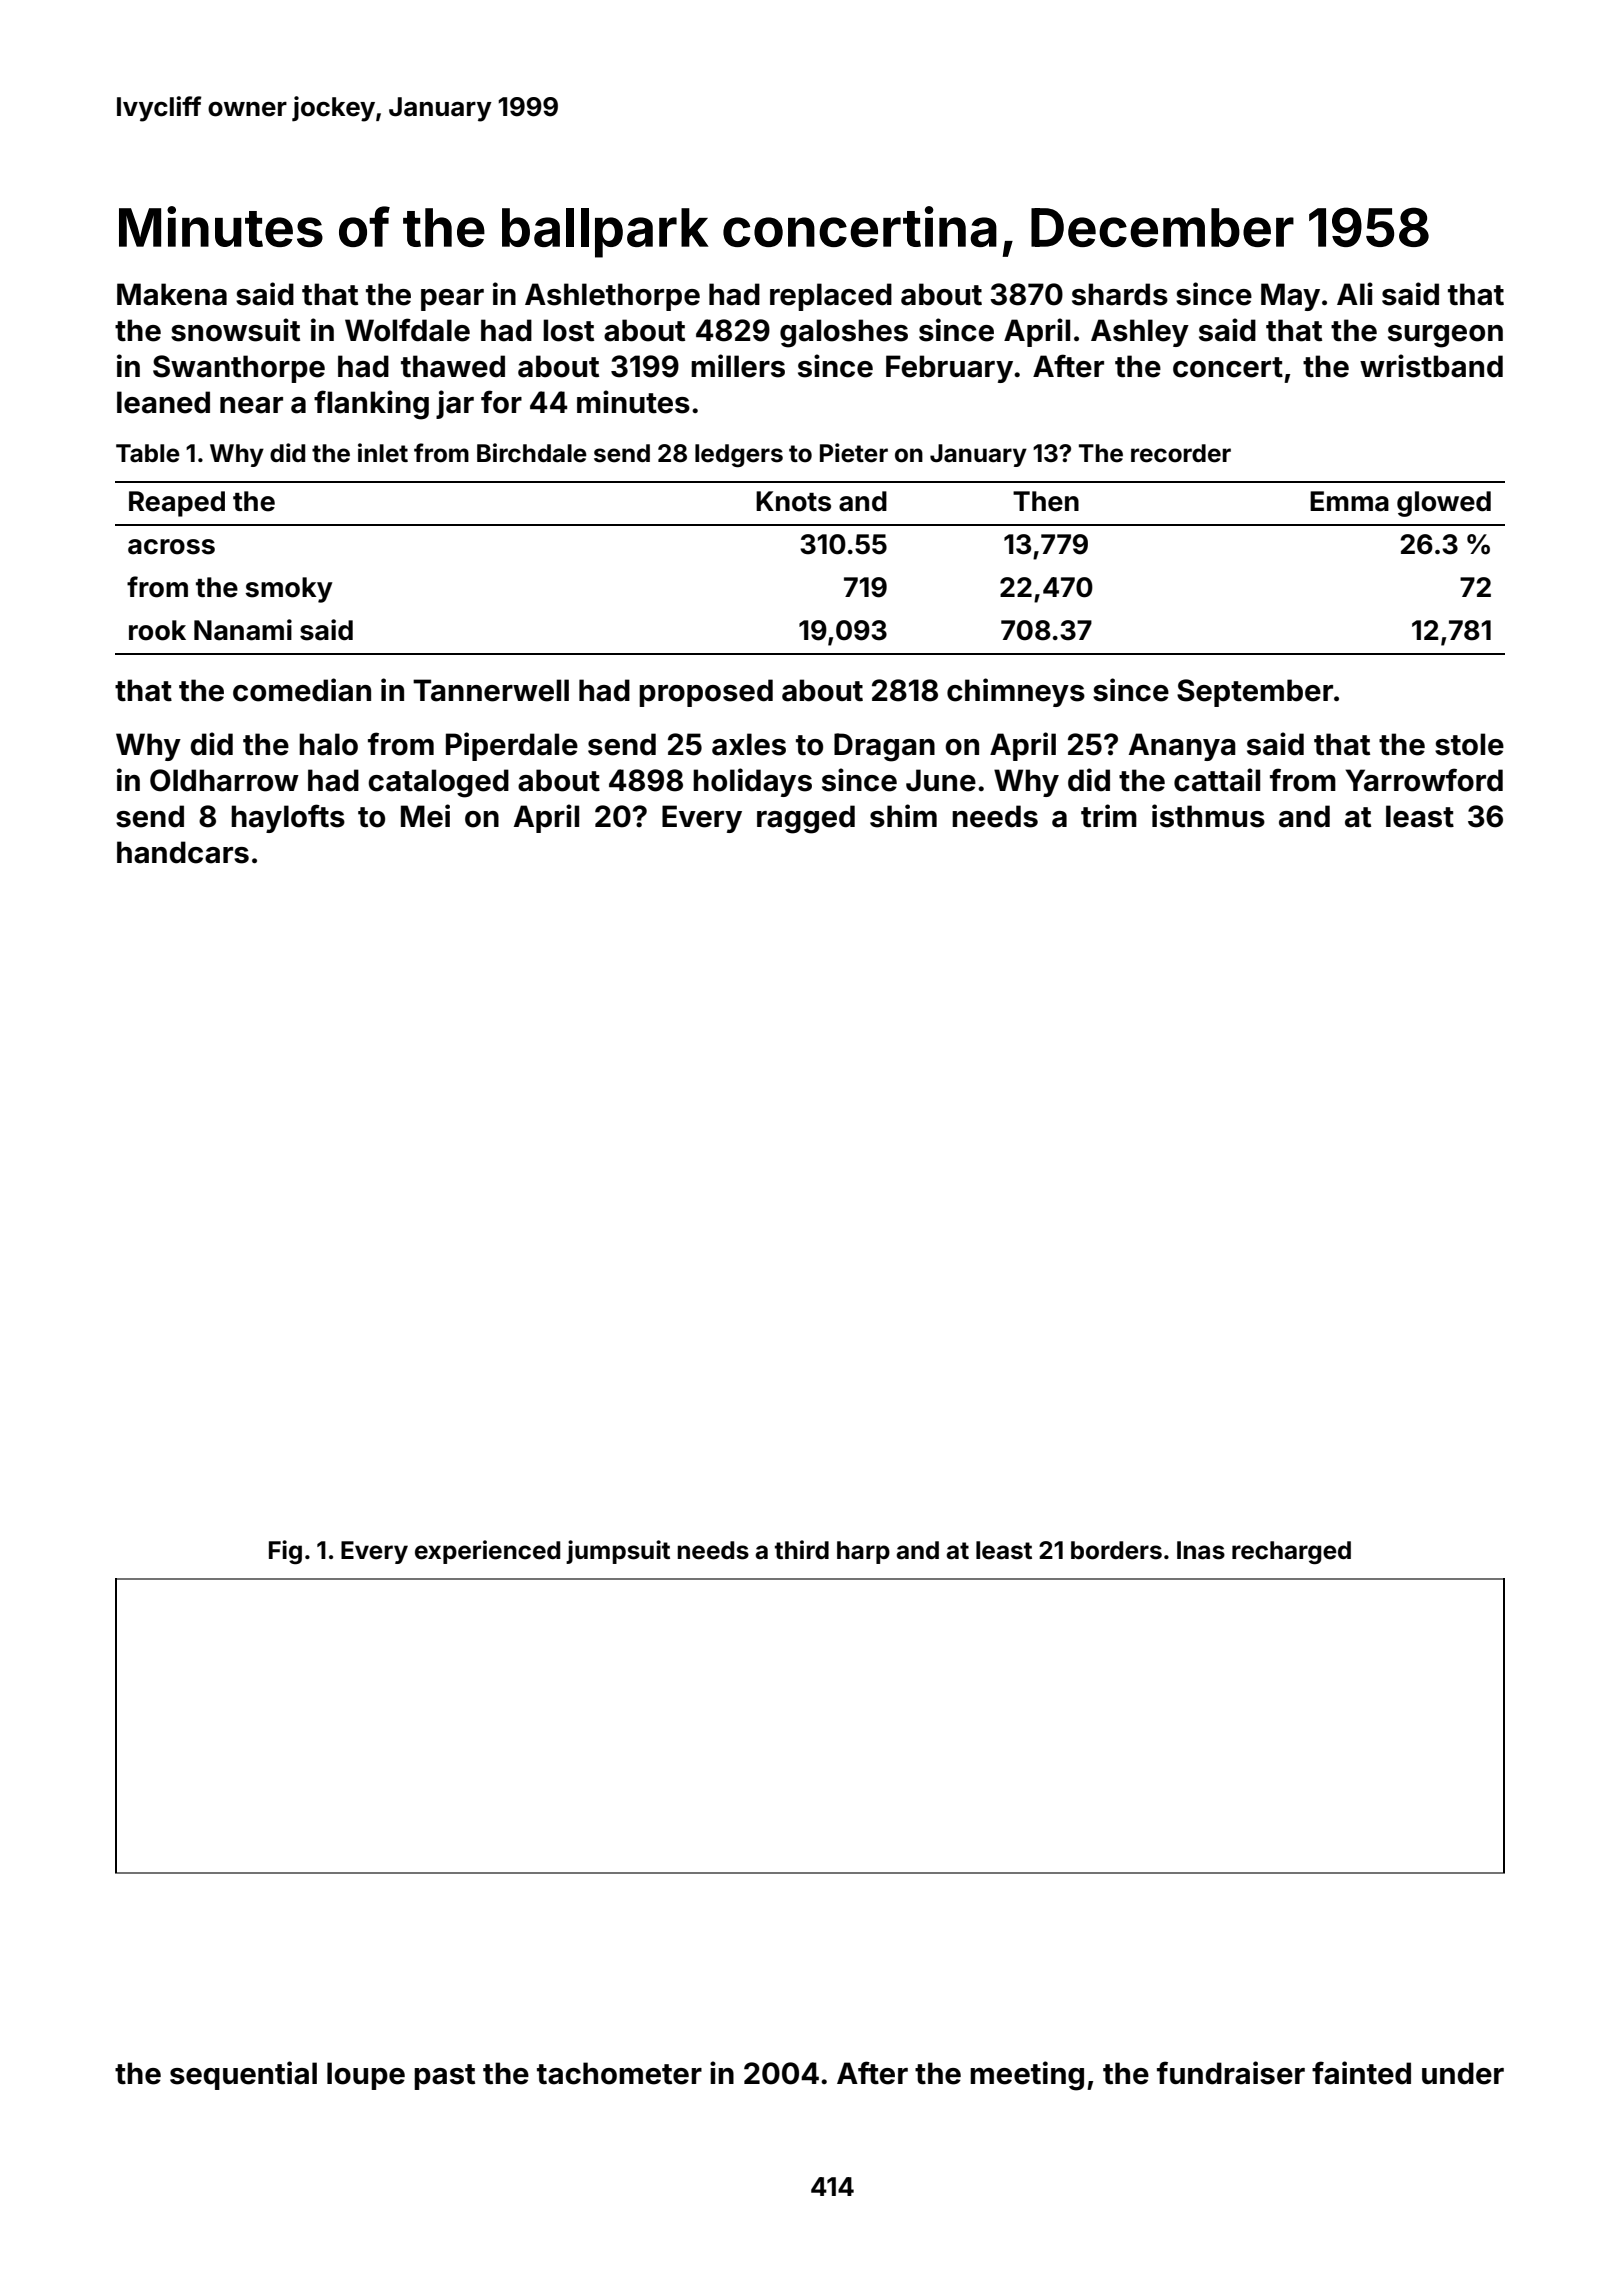 The height and width of the screenshot is (2292, 1620). I want to click on millers, so click(738, 366).
